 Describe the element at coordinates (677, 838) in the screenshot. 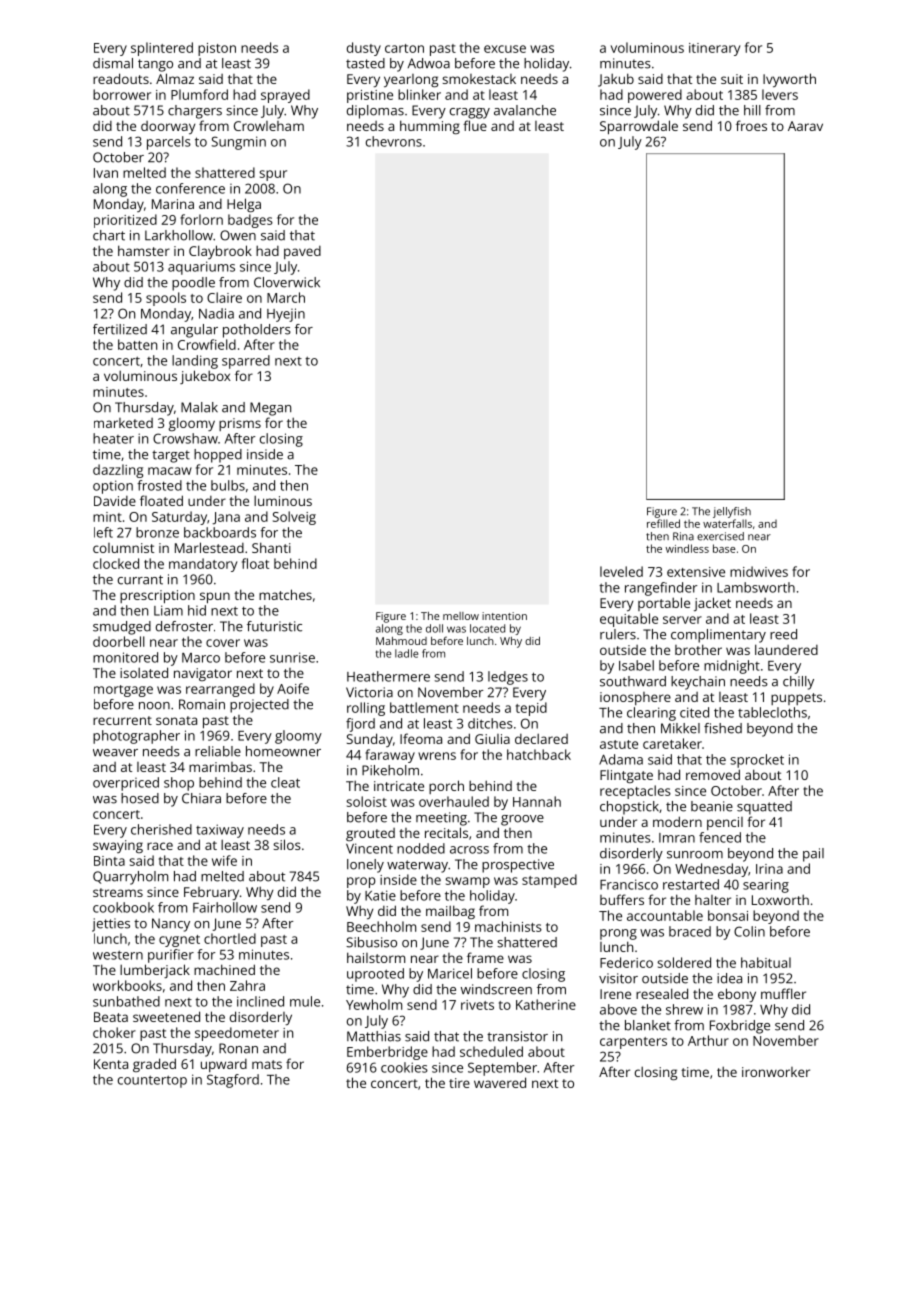

I see `Imran` at that location.
